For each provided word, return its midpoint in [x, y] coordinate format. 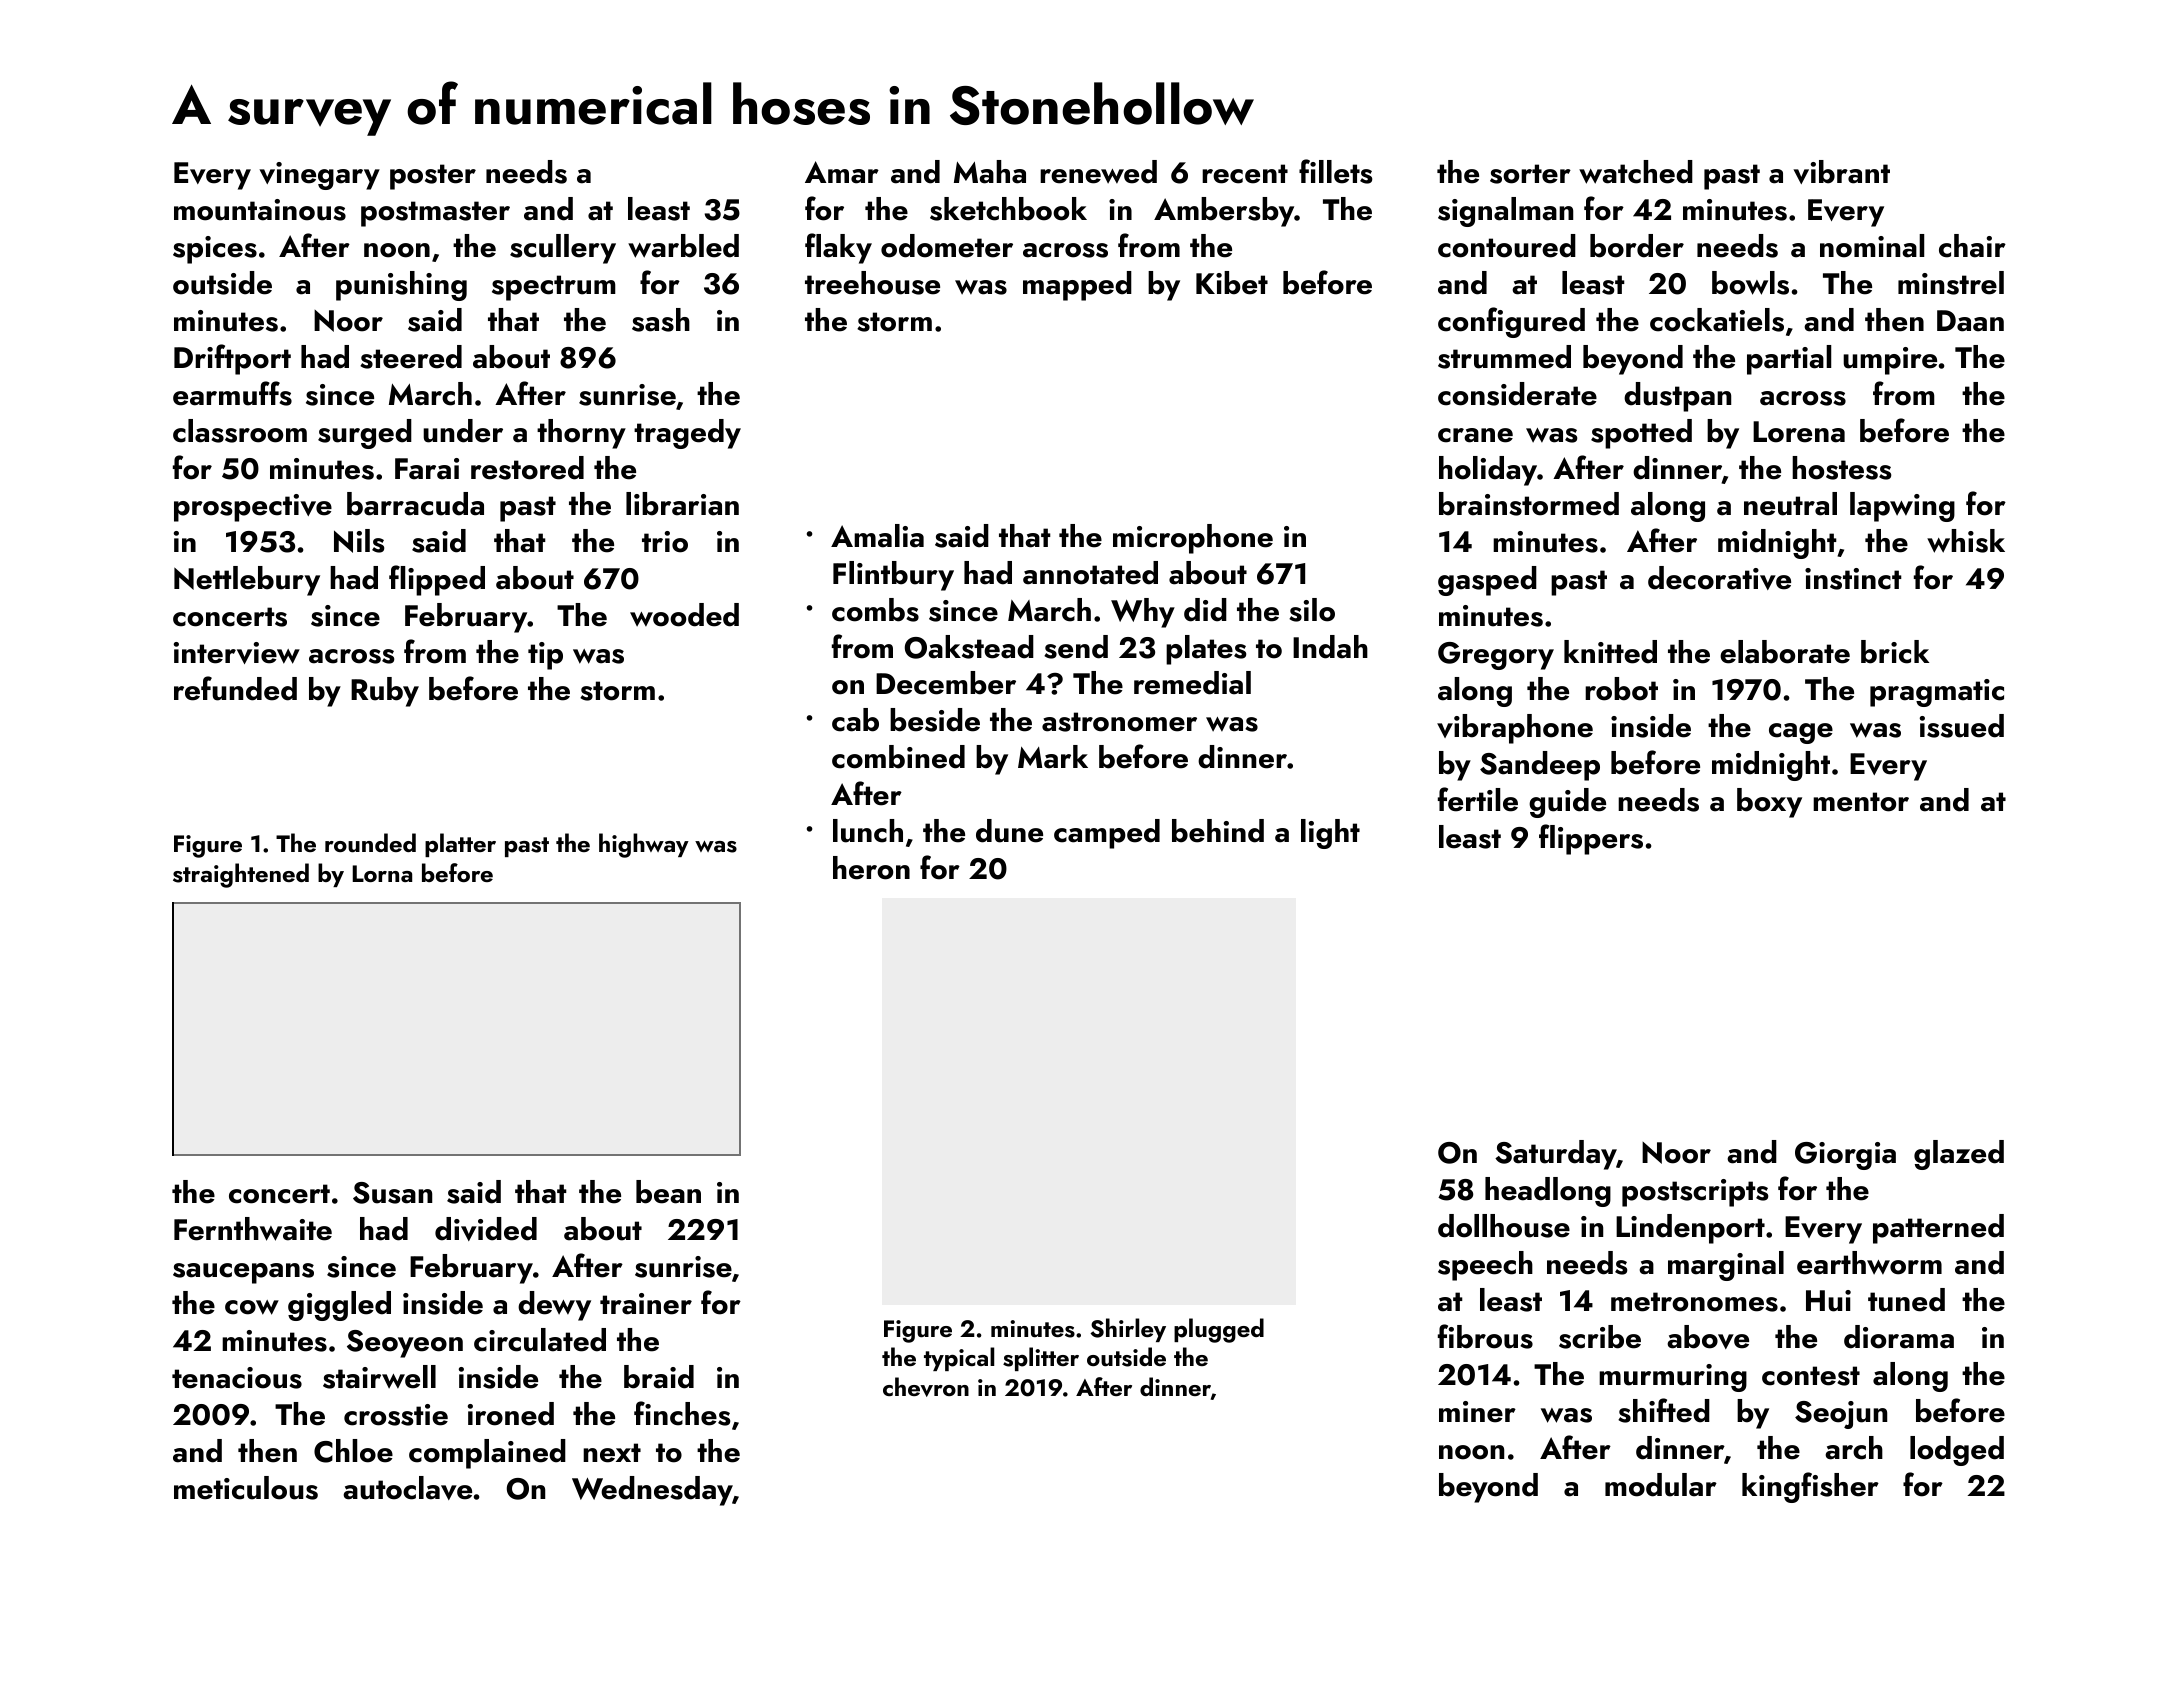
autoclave [407, 1488]
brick [1895, 652]
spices [215, 250]
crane [1475, 435]
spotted [1641, 434]
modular [1661, 1485]
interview [237, 653]
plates [1206, 650]
